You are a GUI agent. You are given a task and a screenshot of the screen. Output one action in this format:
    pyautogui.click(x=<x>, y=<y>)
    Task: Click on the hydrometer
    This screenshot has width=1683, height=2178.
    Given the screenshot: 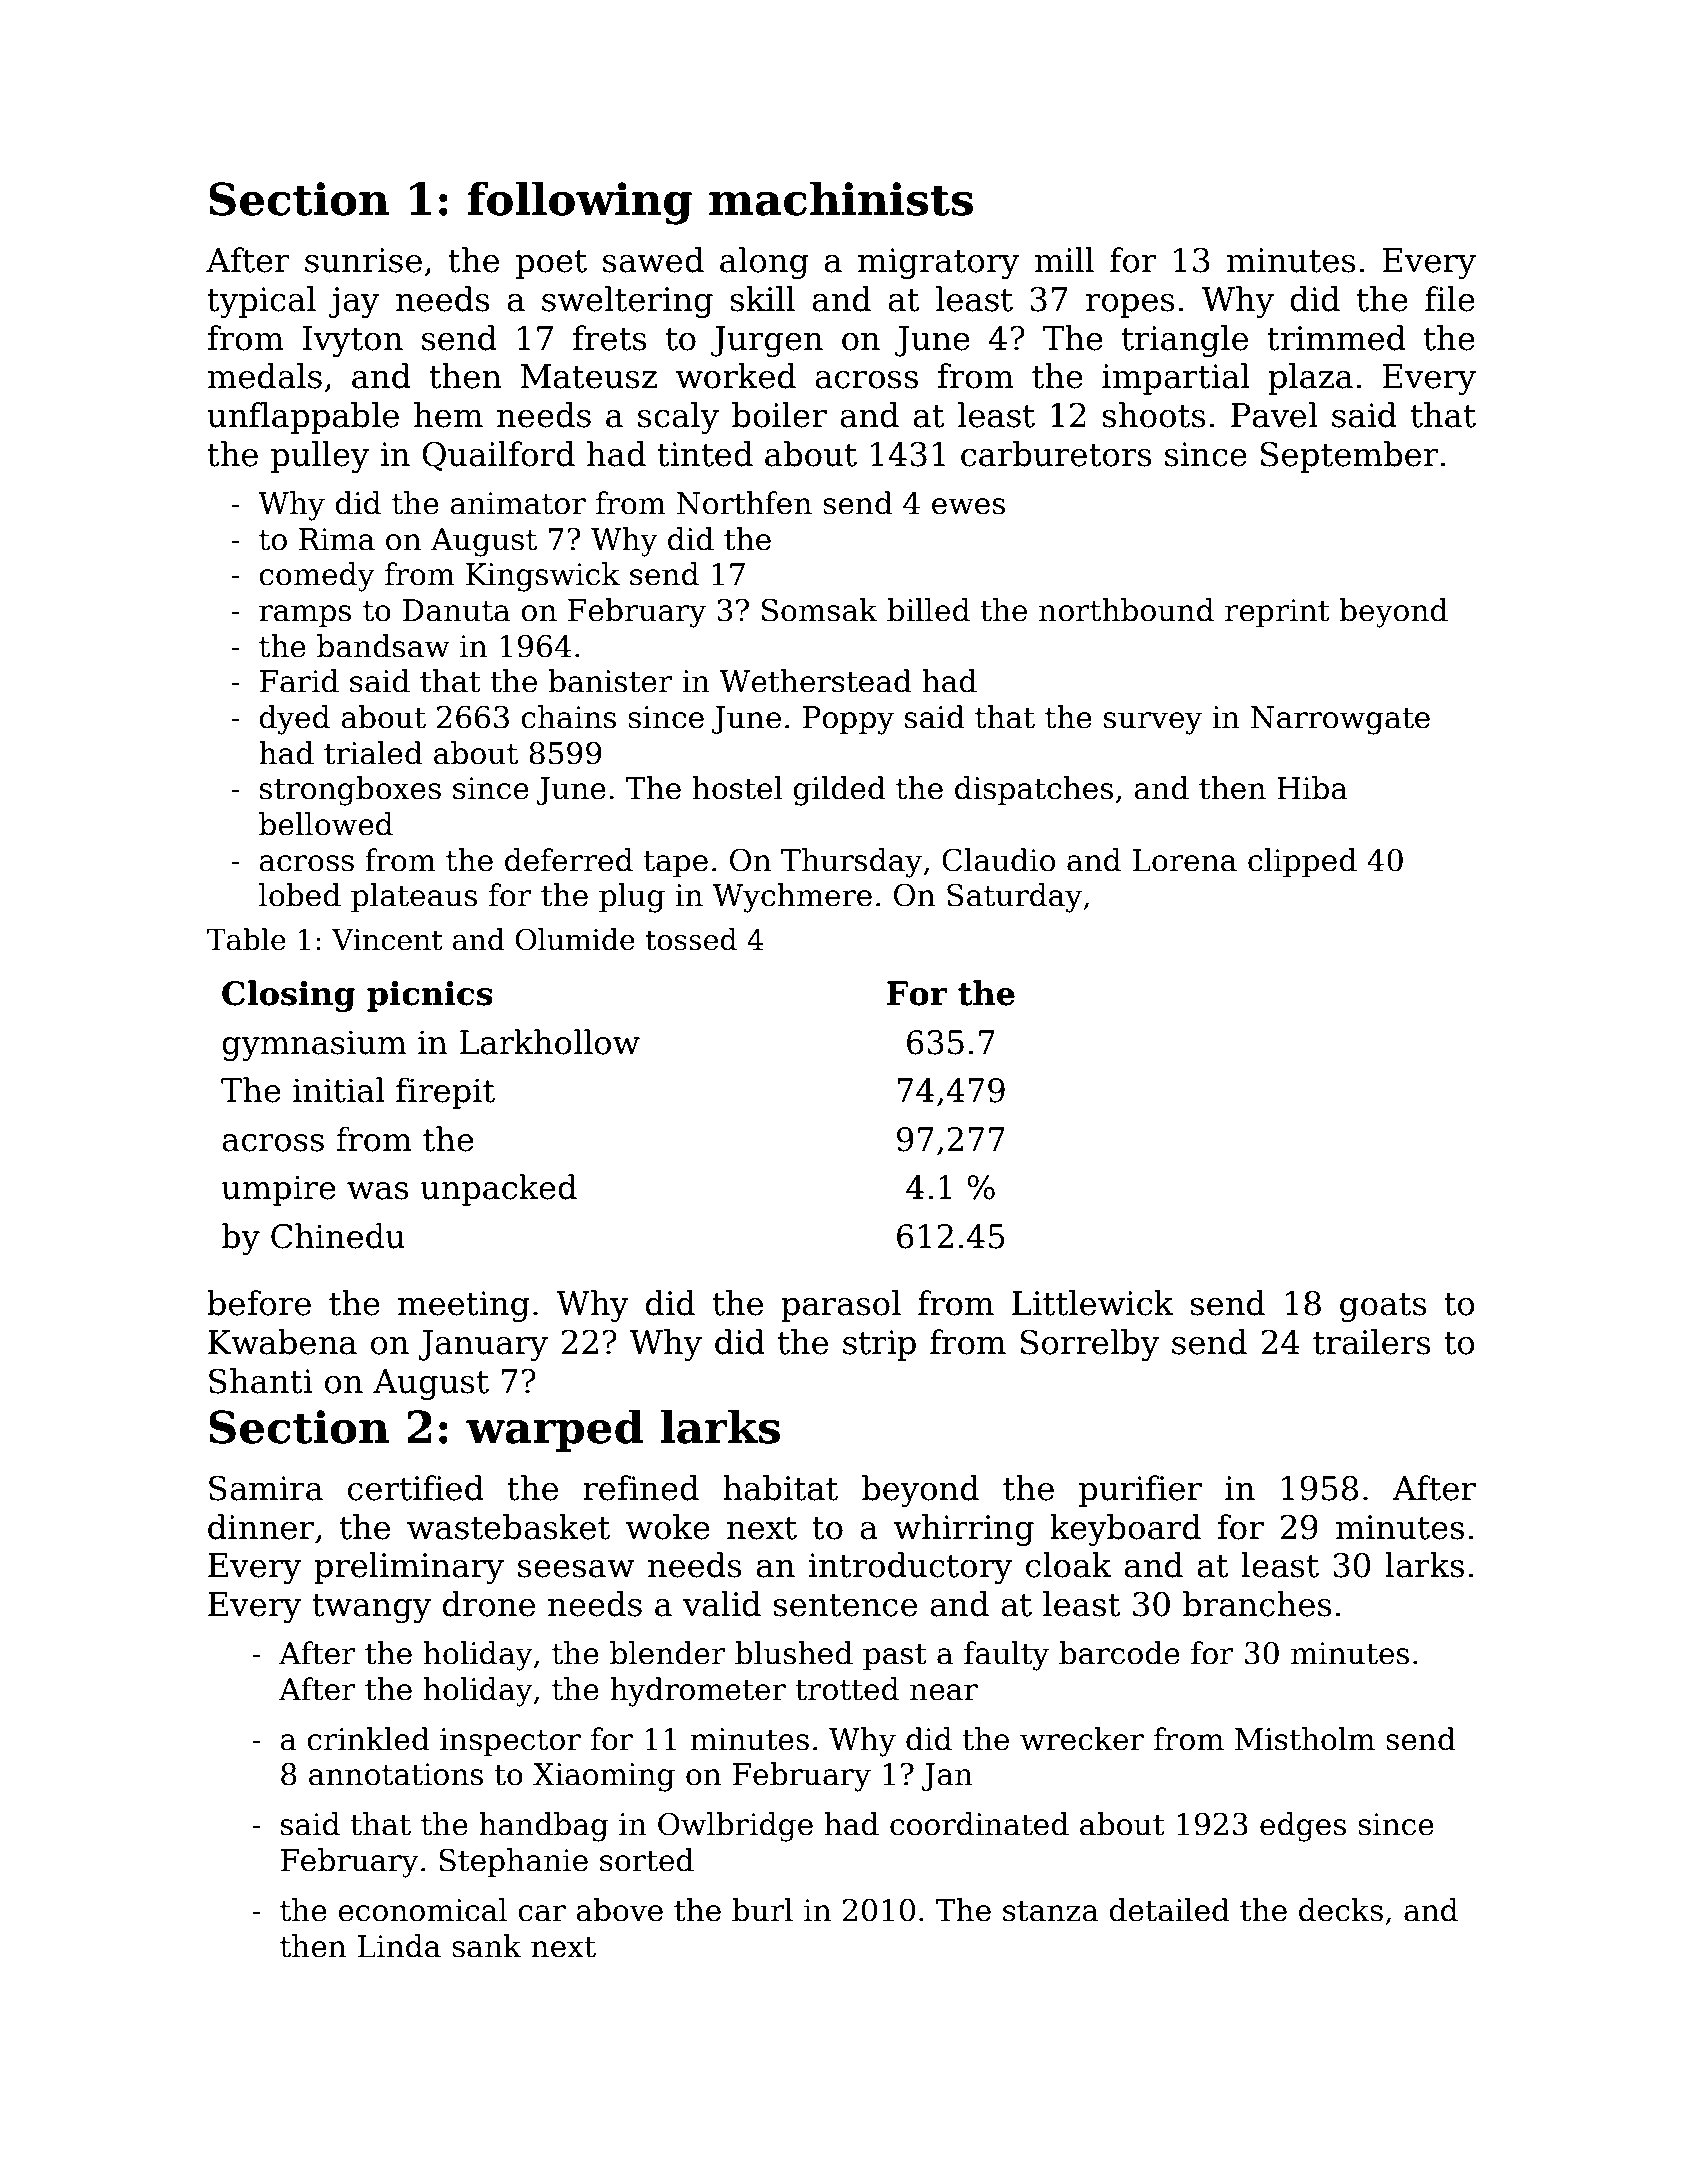 What is the action you would take?
    pyautogui.click(x=698, y=1692)
